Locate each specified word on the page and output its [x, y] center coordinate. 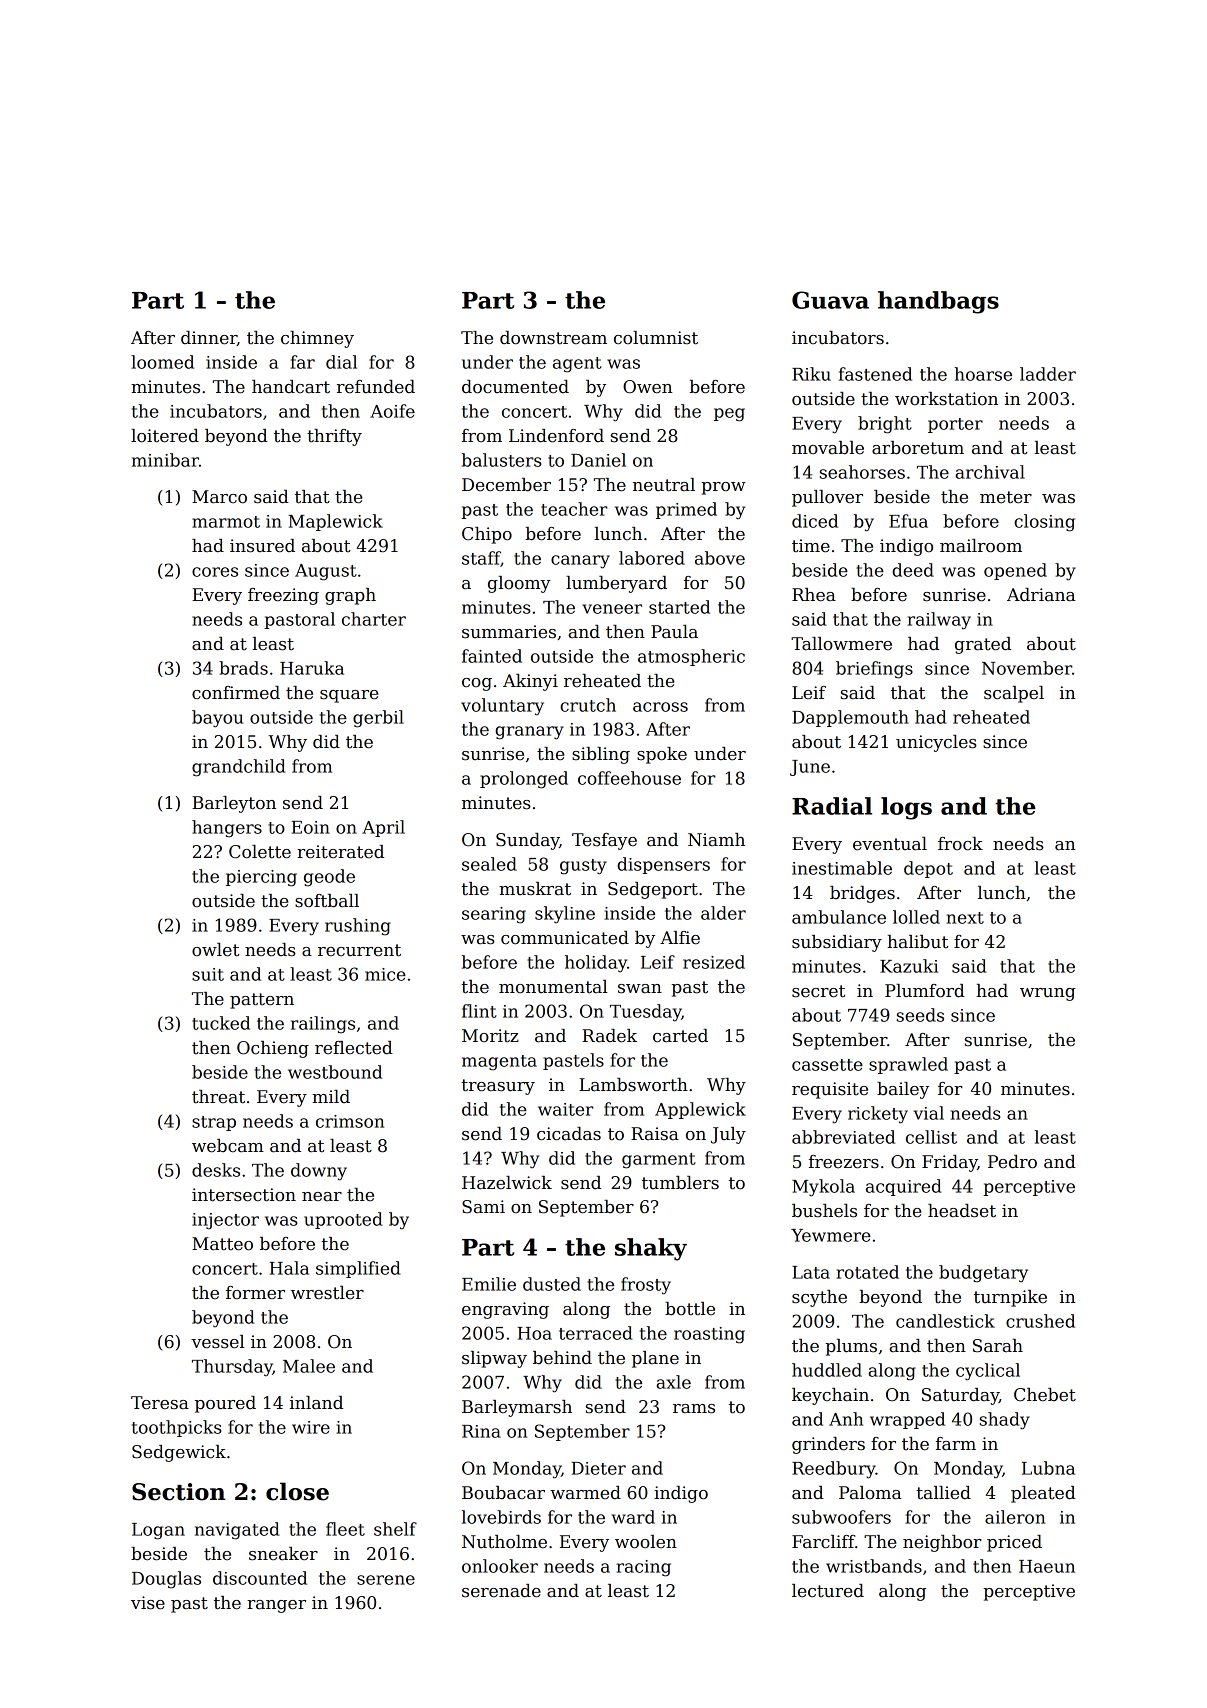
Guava [830, 300]
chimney [317, 339]
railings [323, 1025]
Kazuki [909, 966]
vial [929, 1113]
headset [962, 1211]
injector [225, 1221]
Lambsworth [633, 1085]
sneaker [283, 1554]
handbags [938, 302]
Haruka [312, 668]
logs [906, 808]
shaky [651, 1249]
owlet [215, 950]
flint [479, 1011]
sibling [601, 755]
